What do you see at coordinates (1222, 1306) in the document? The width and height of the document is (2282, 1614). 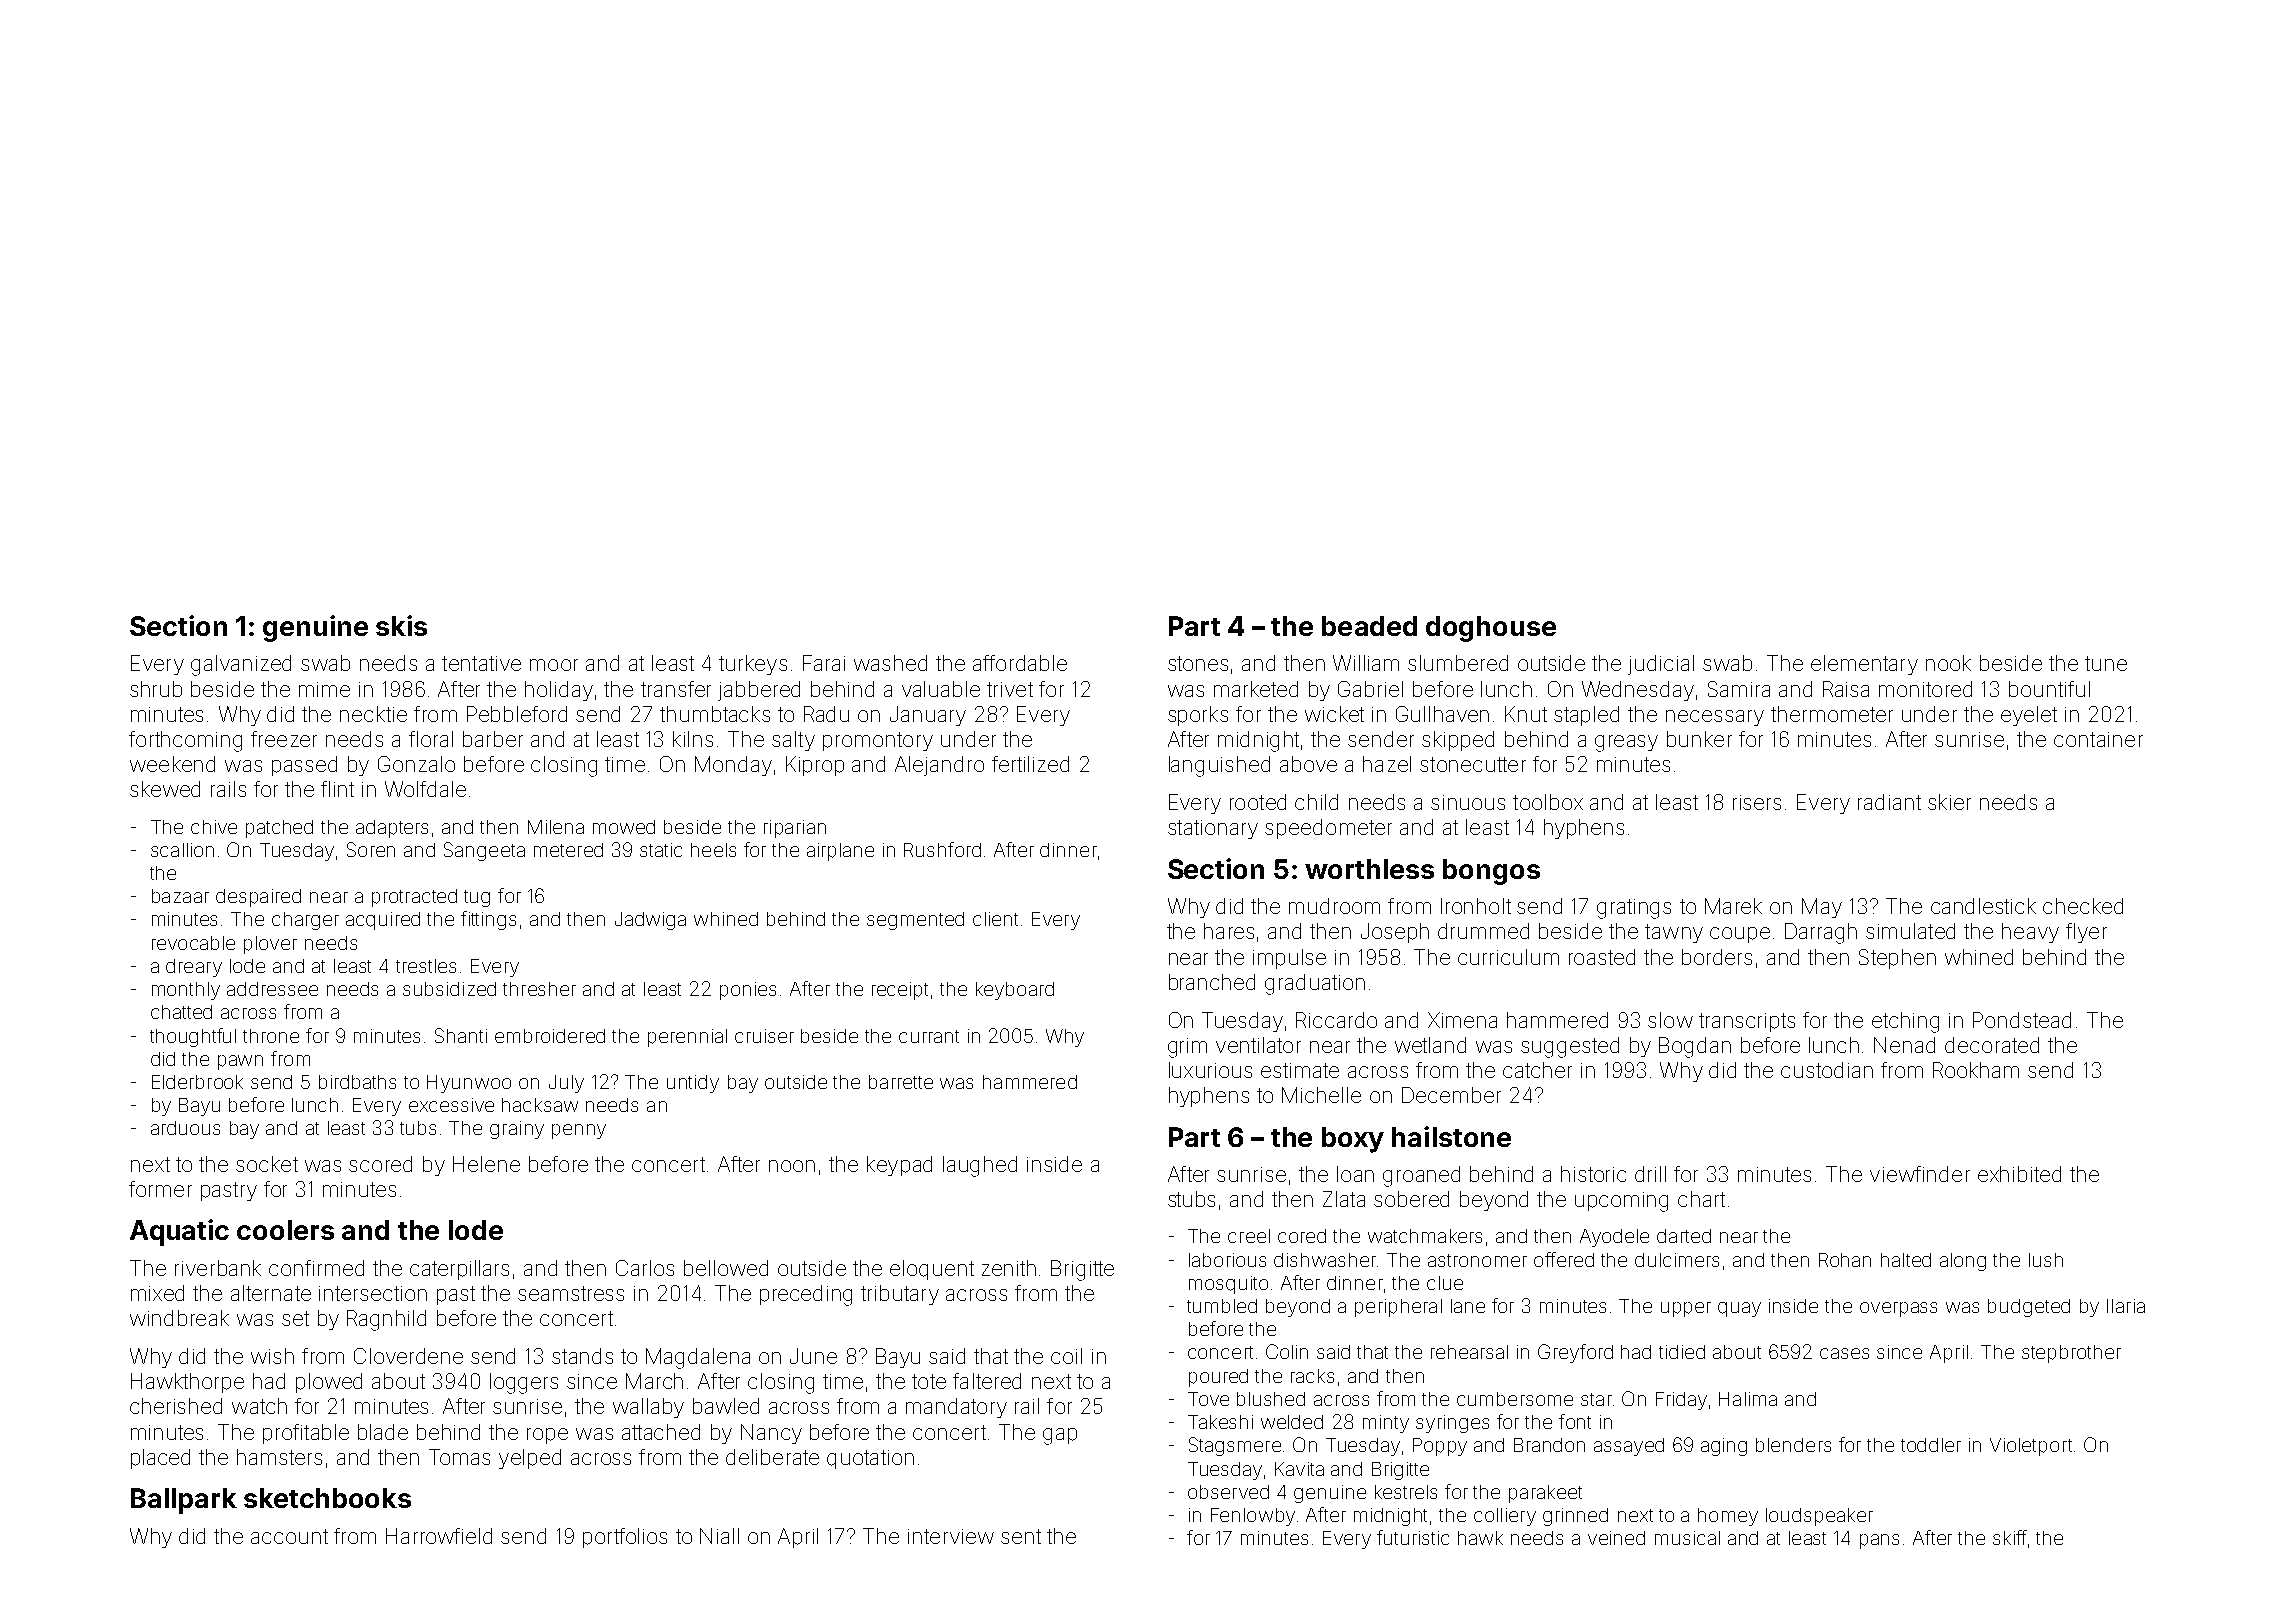 I see `tumbled` at bounding box center [1222, 1306].
